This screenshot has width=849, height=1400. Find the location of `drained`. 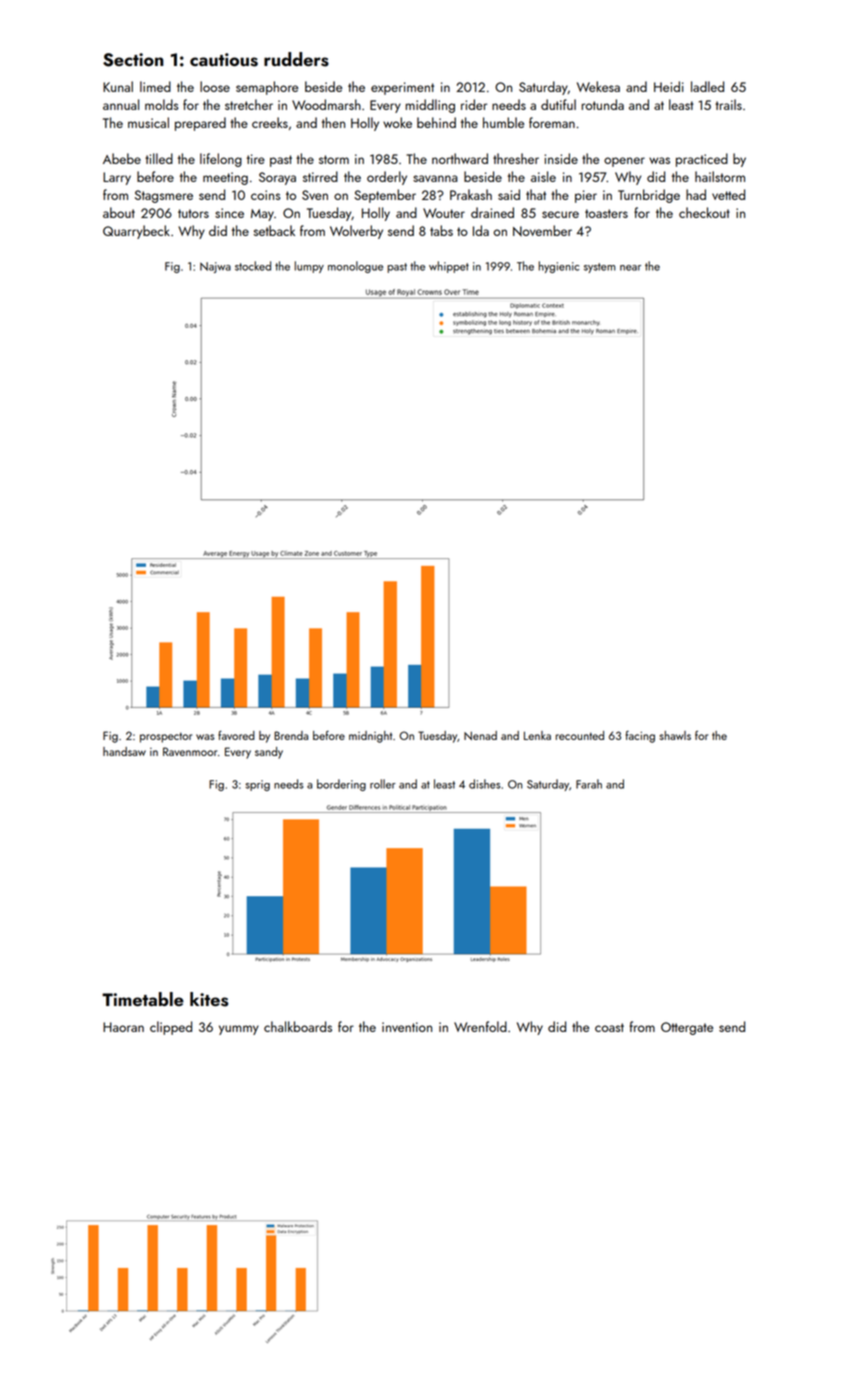

drained is located at coordinates (492, 212).
